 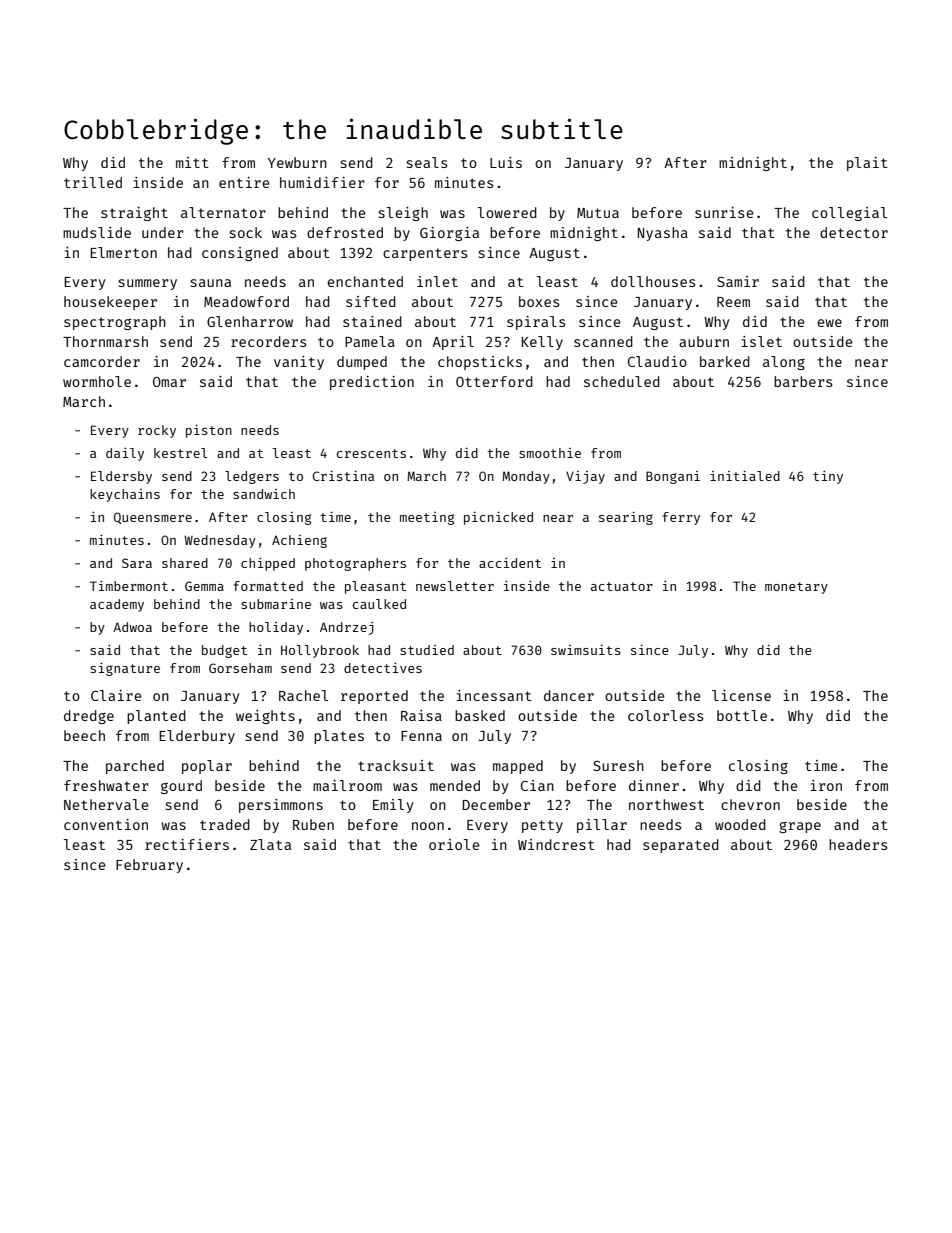 What do you see at coordinates (506, 162) in the screenshot?
I see `Luis` at bounding box center [506, 162].
